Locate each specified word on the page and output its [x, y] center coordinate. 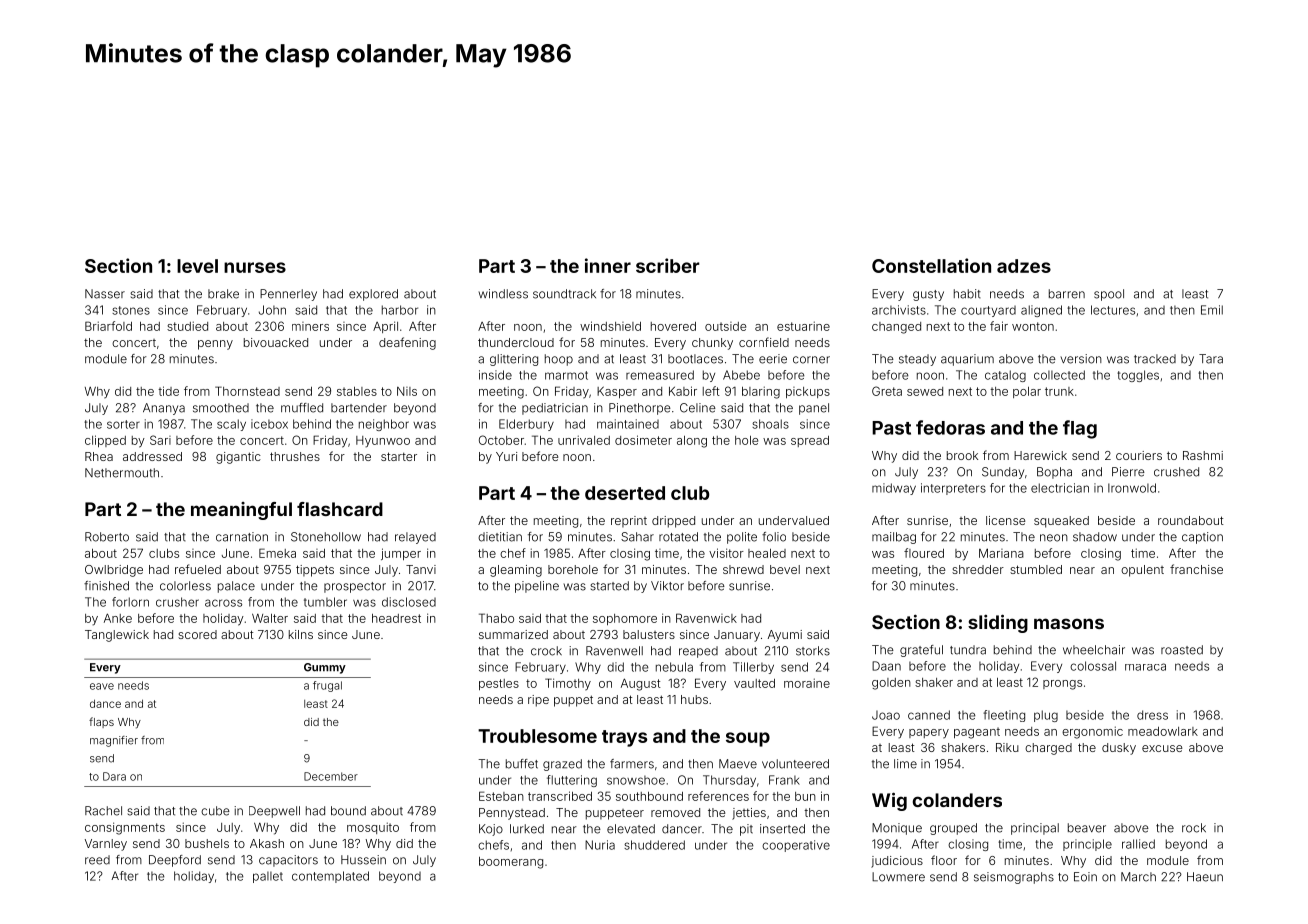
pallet [268, 877]
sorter [123, 424]
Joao [886, 715]
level [197, 266]
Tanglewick [117, 636]
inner [608, 265]
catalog [1005, 376]
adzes [1024, 266]
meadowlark [1163, 731]
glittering [514, 360]
